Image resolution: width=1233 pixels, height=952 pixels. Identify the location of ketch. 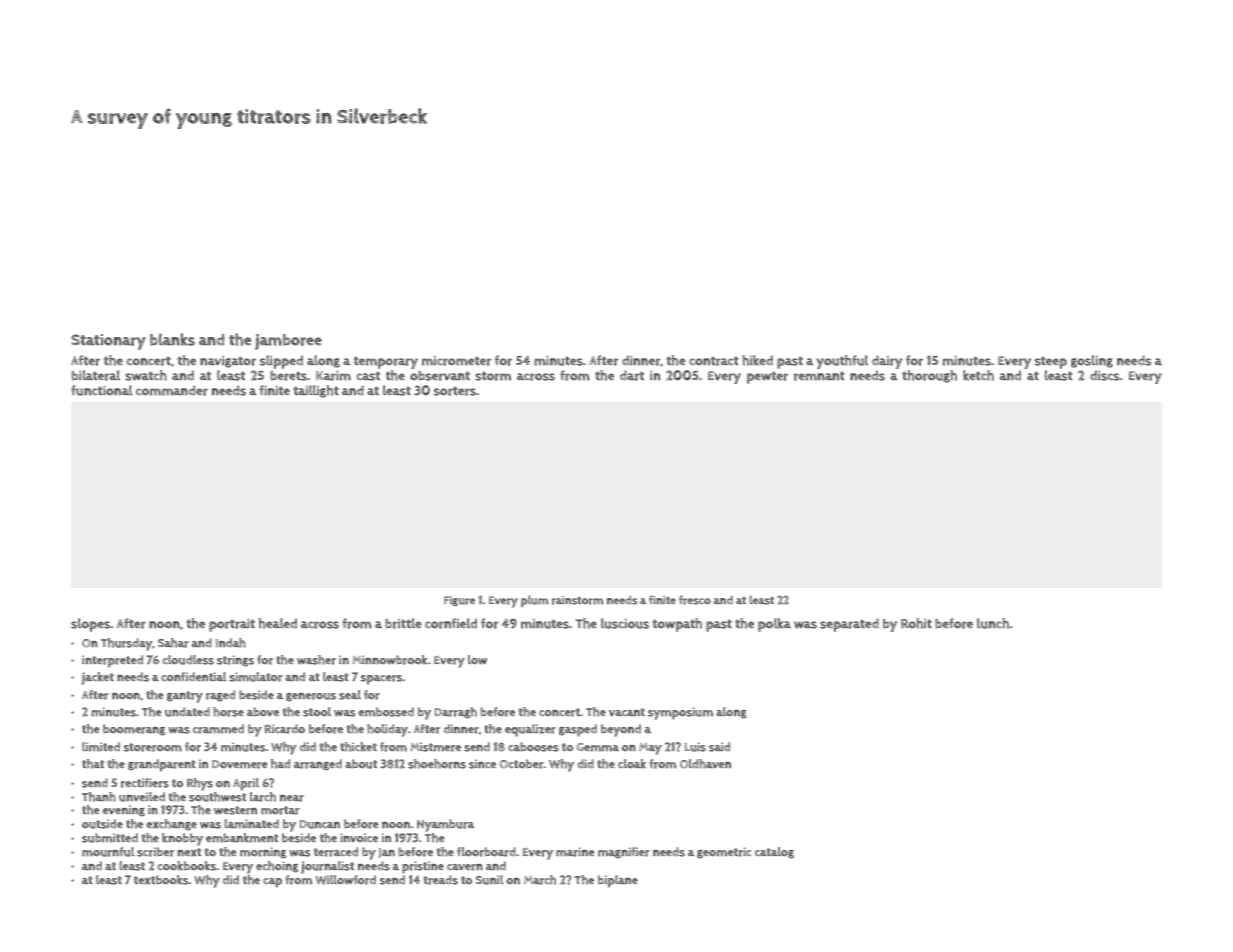
(978, 375).
